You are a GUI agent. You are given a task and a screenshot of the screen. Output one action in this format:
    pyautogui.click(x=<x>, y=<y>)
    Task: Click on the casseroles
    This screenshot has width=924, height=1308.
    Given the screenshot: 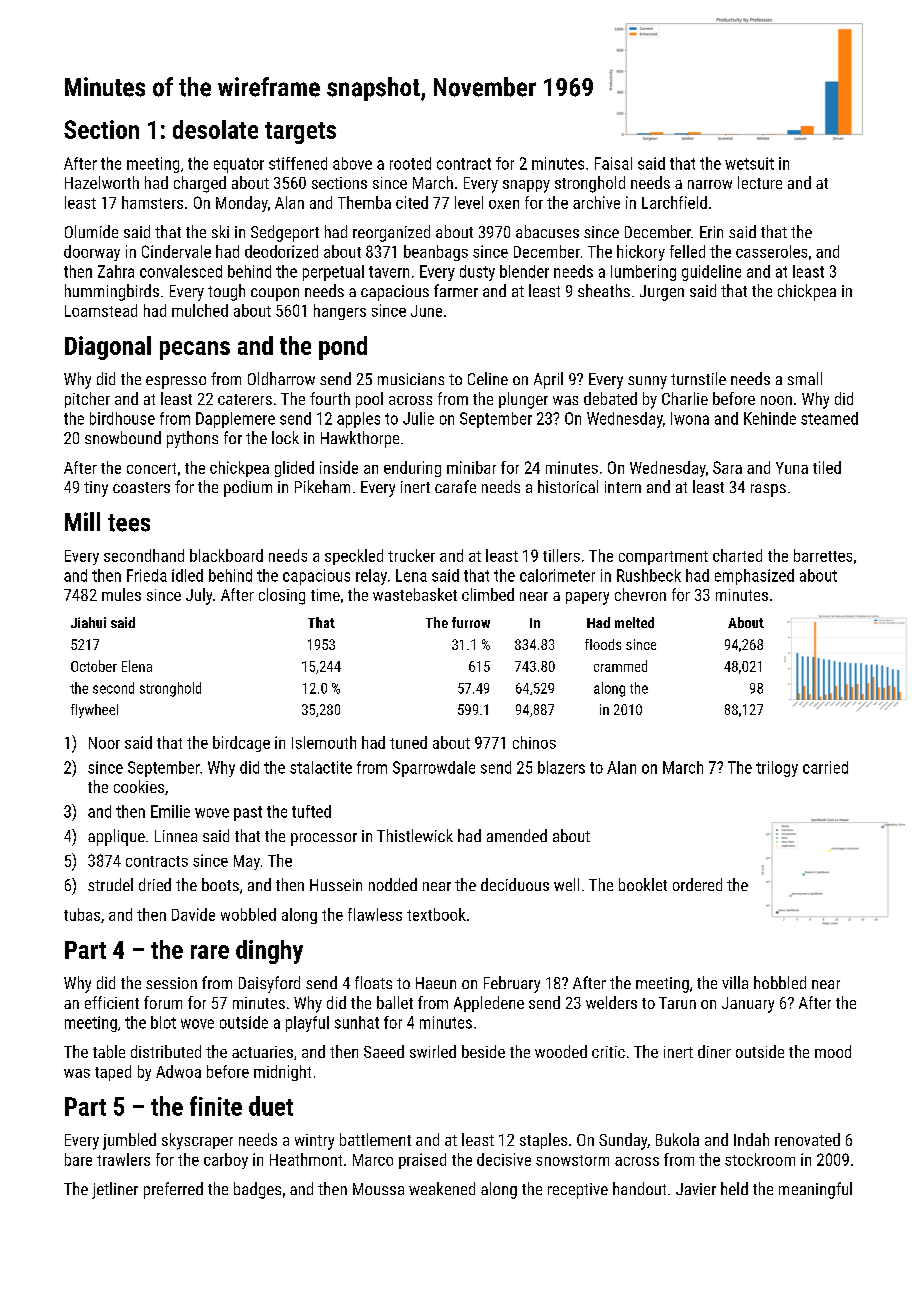 What is the action you would take?
    pyautogui.click(x=771, y=251)
